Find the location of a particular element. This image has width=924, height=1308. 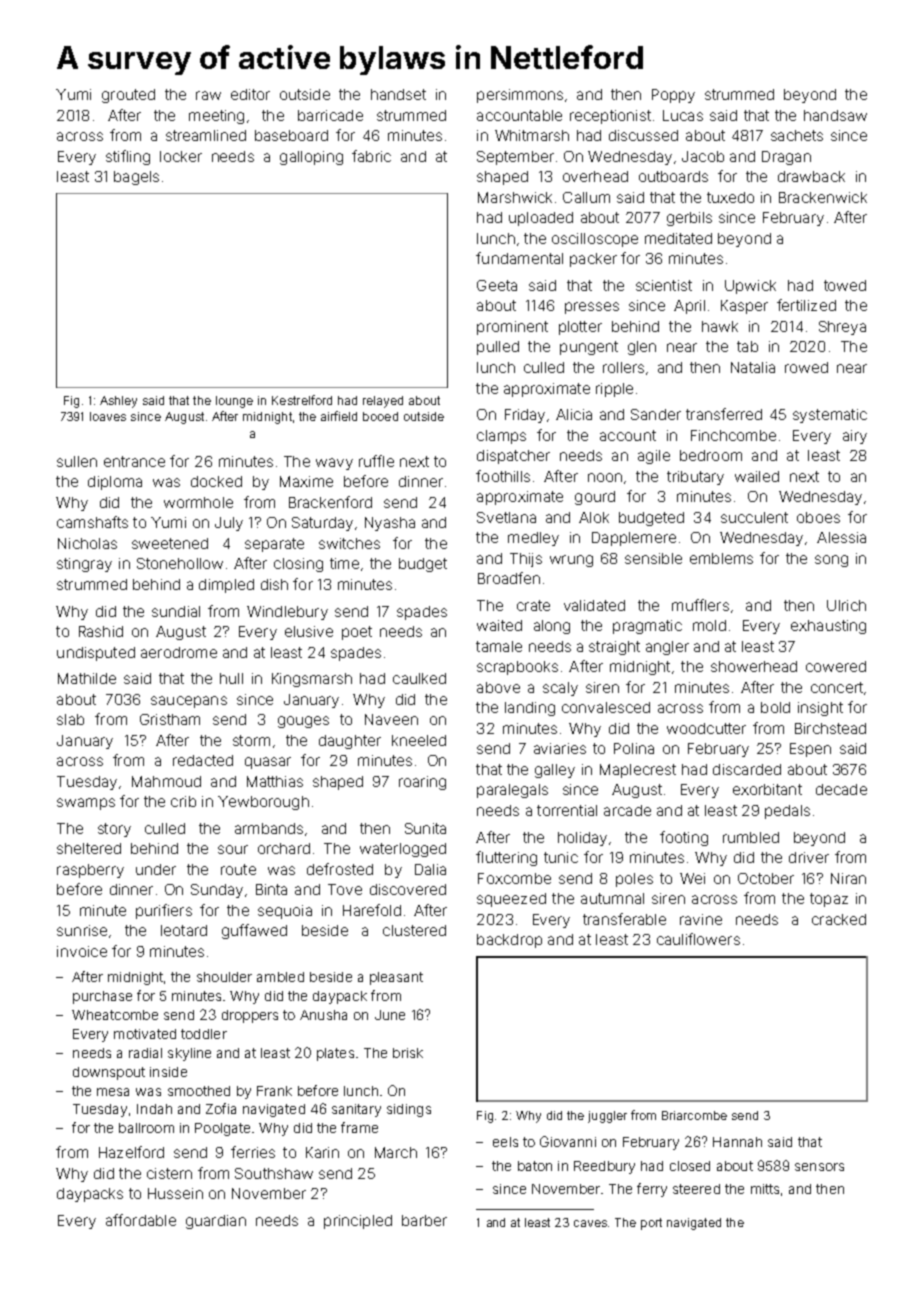

succulent is located at coordinates (754, 517).
